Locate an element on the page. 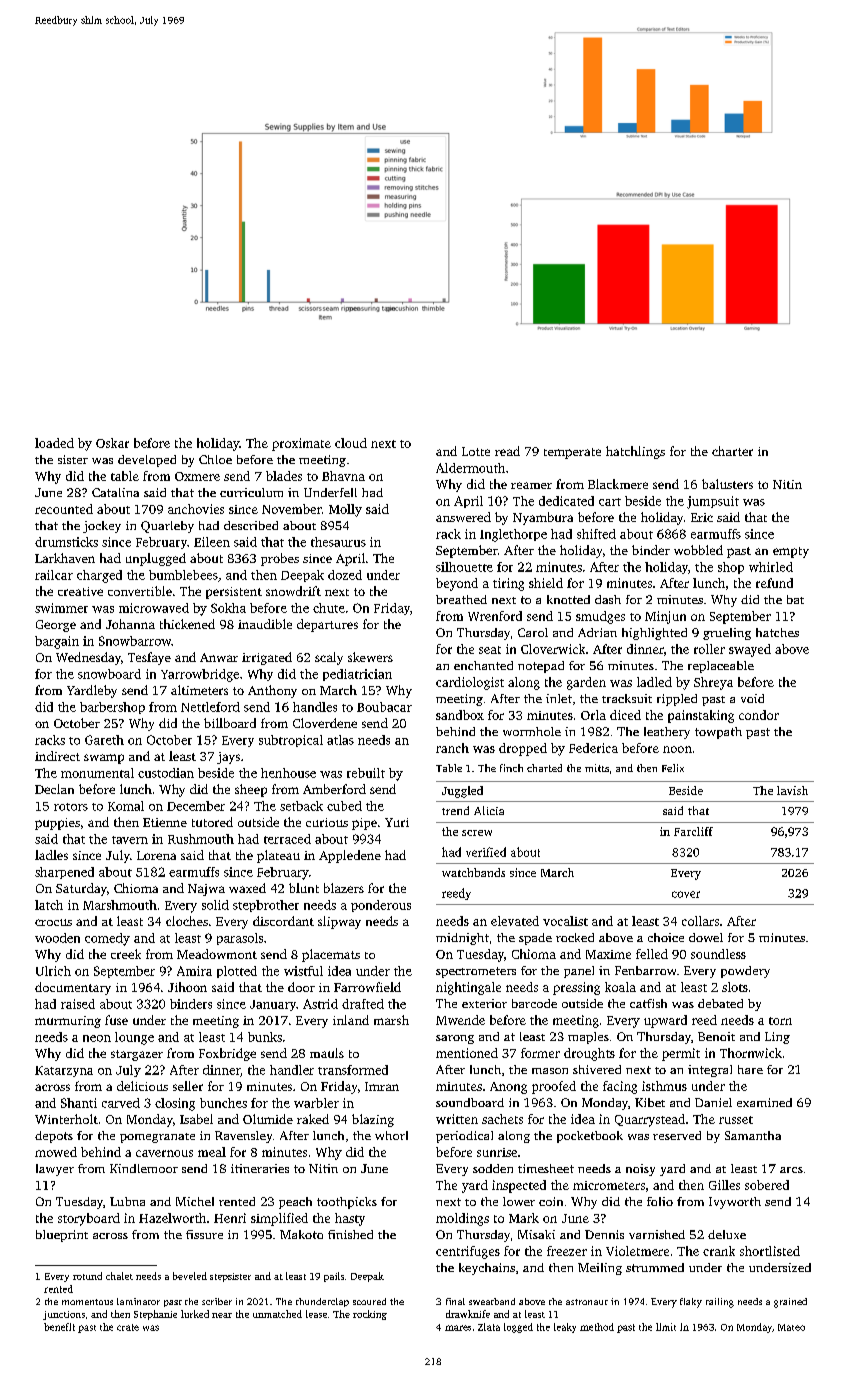 The width and height of the image is (849, 1400). thesaurus is located at coordinates (338, 542).
